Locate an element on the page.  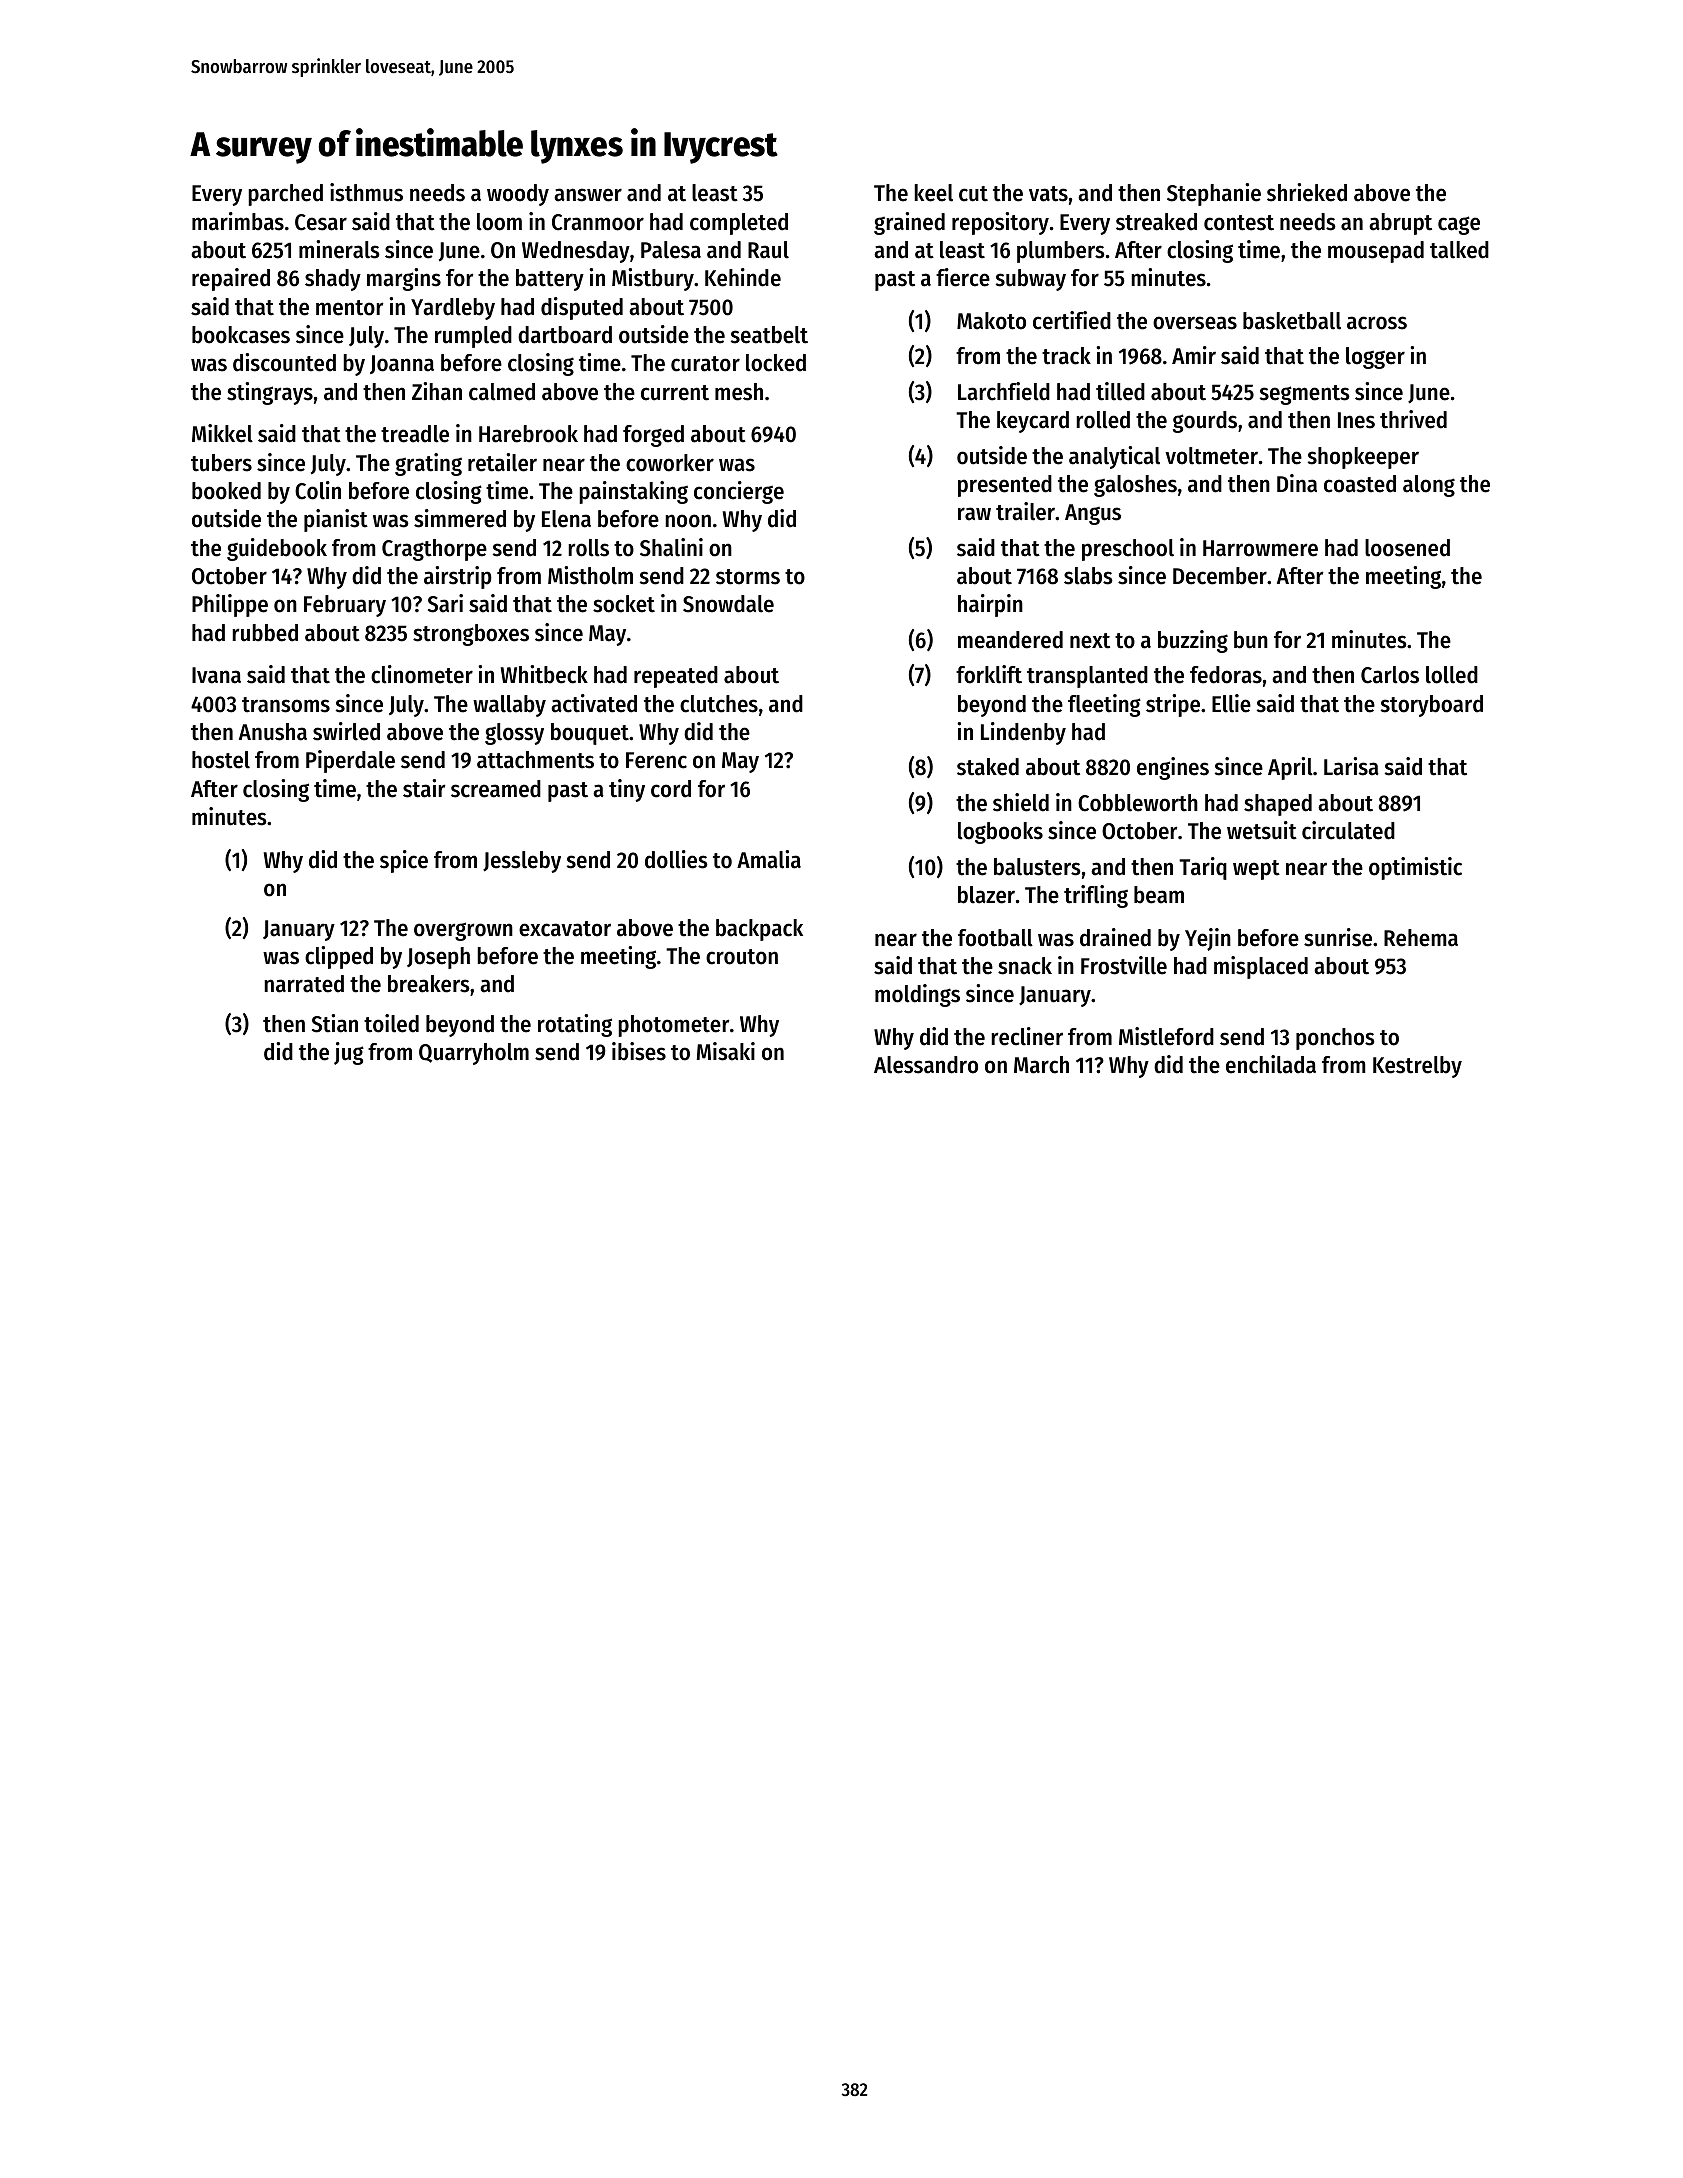
Amalia is located at coordinates (769, 859).
